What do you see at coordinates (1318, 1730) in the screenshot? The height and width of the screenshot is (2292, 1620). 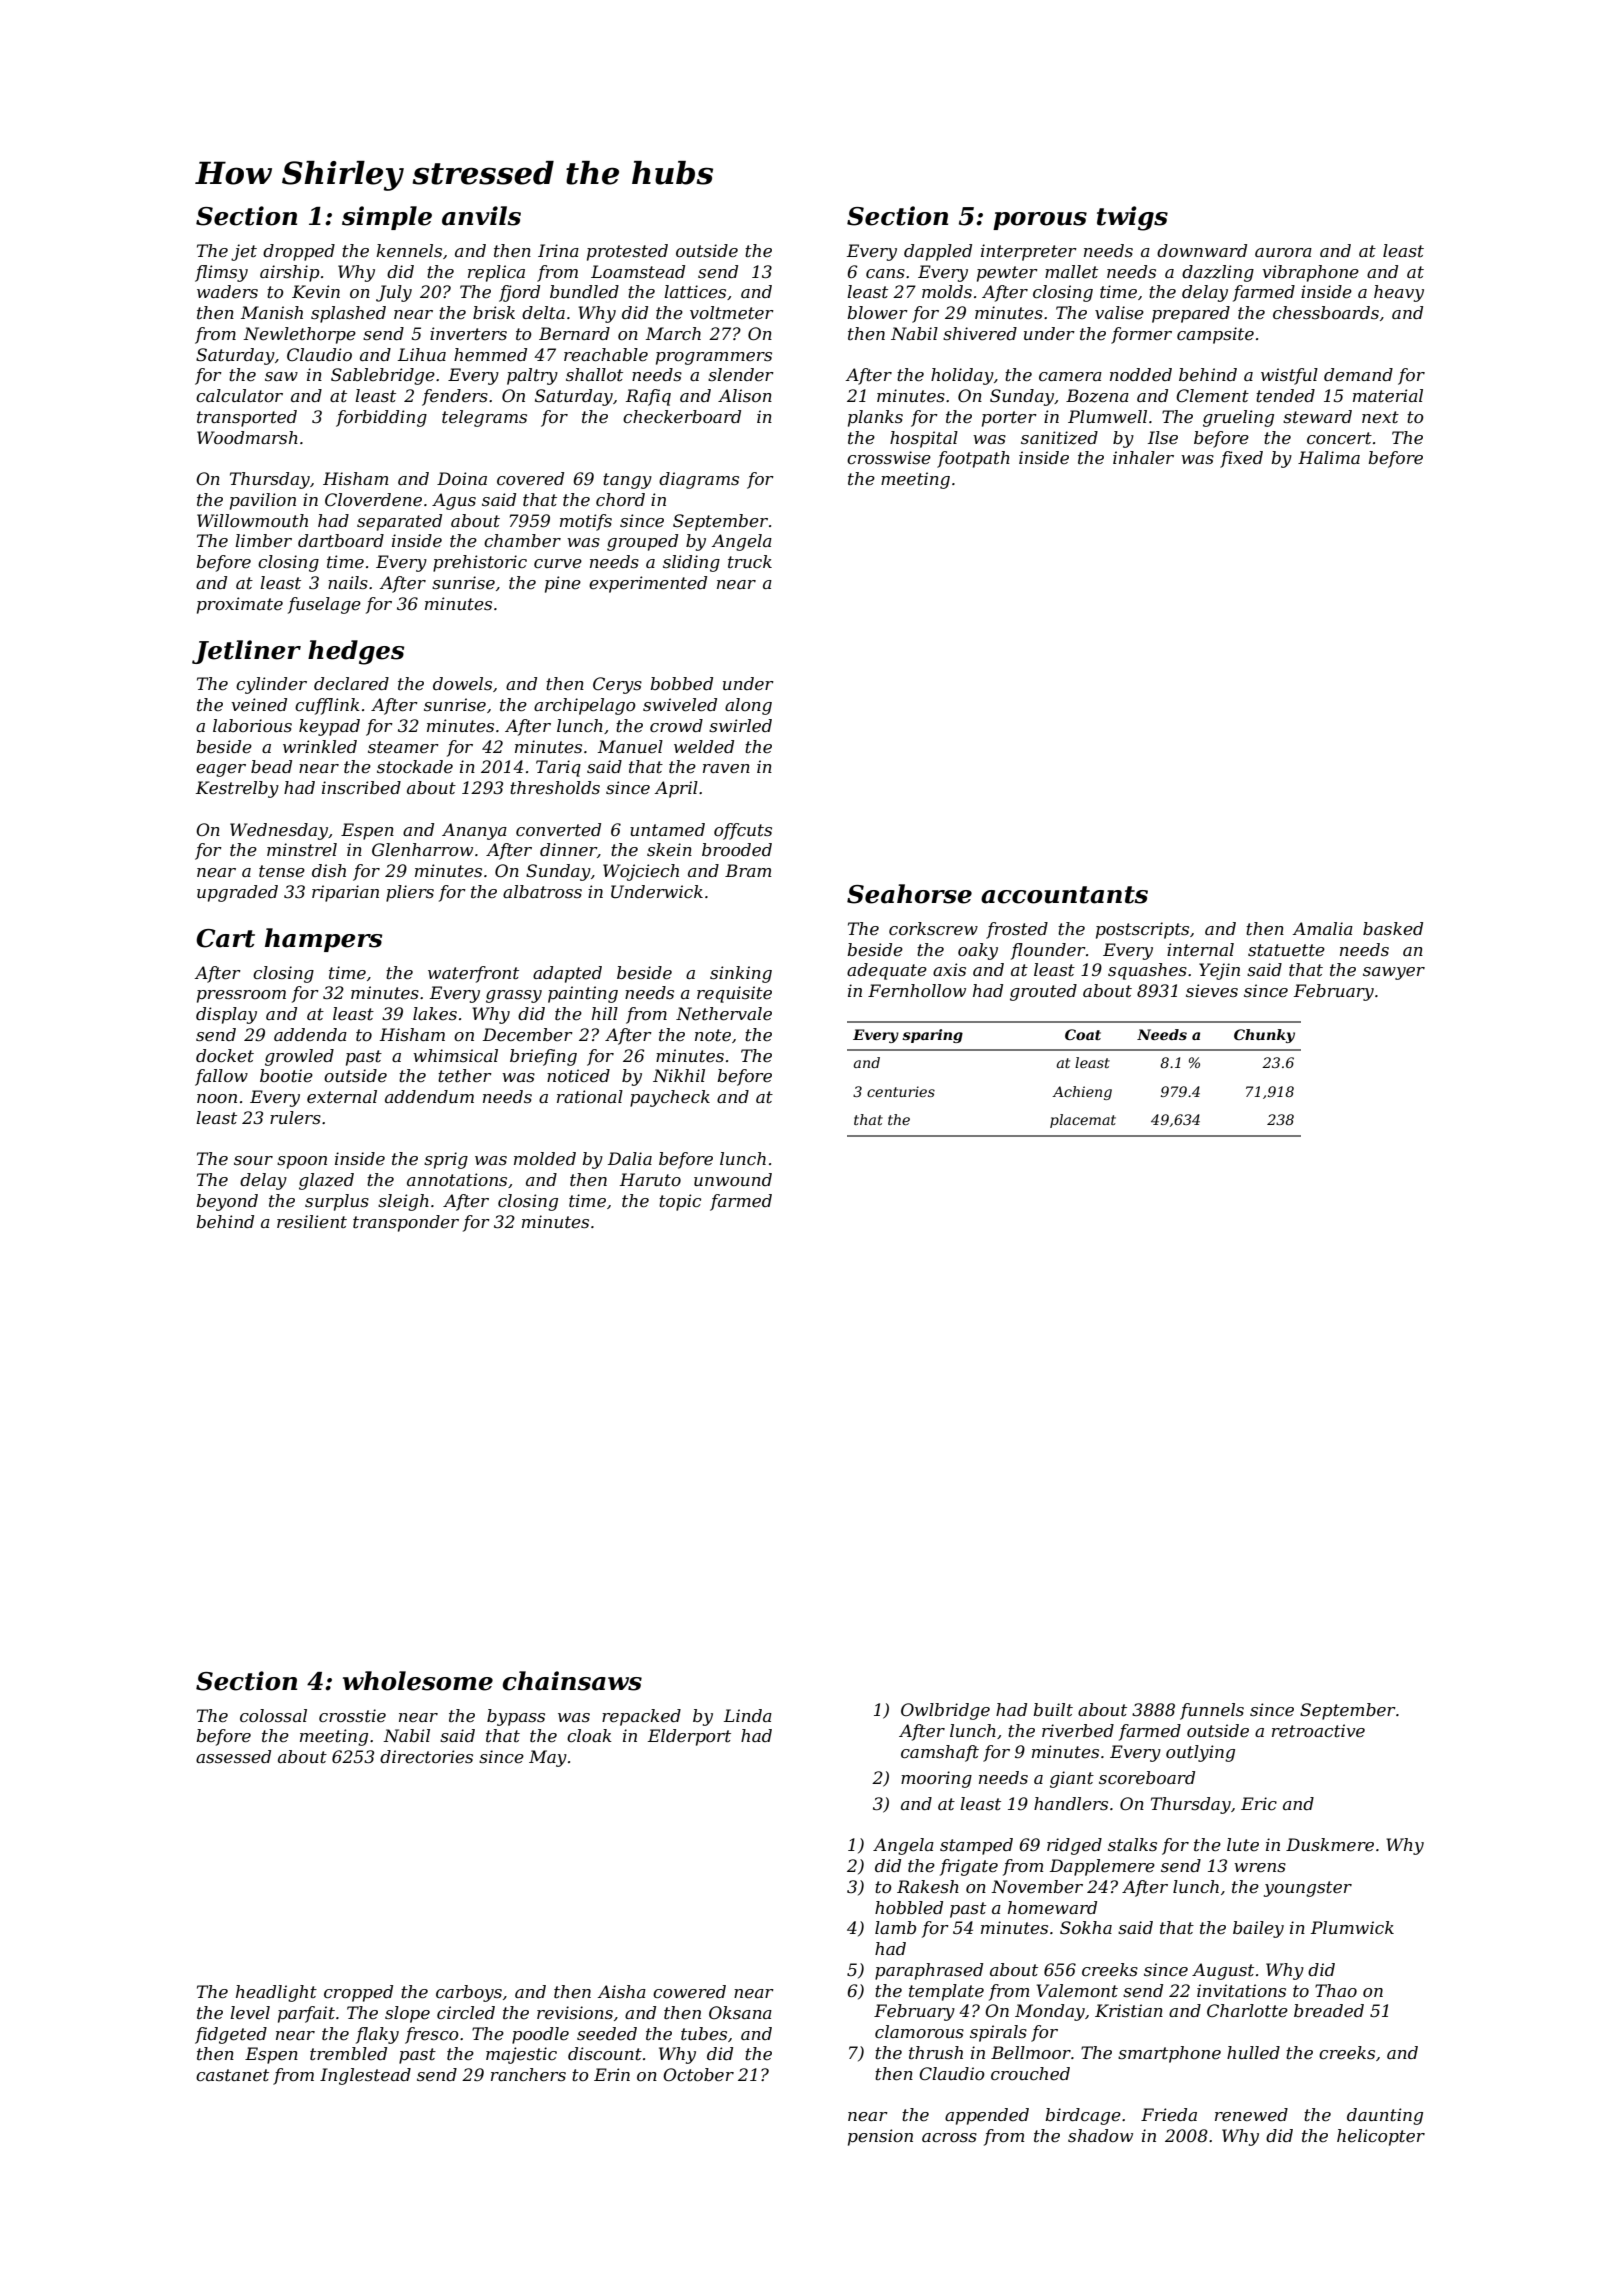 I see `retroactive` at bounding box center [1318, 1730].
